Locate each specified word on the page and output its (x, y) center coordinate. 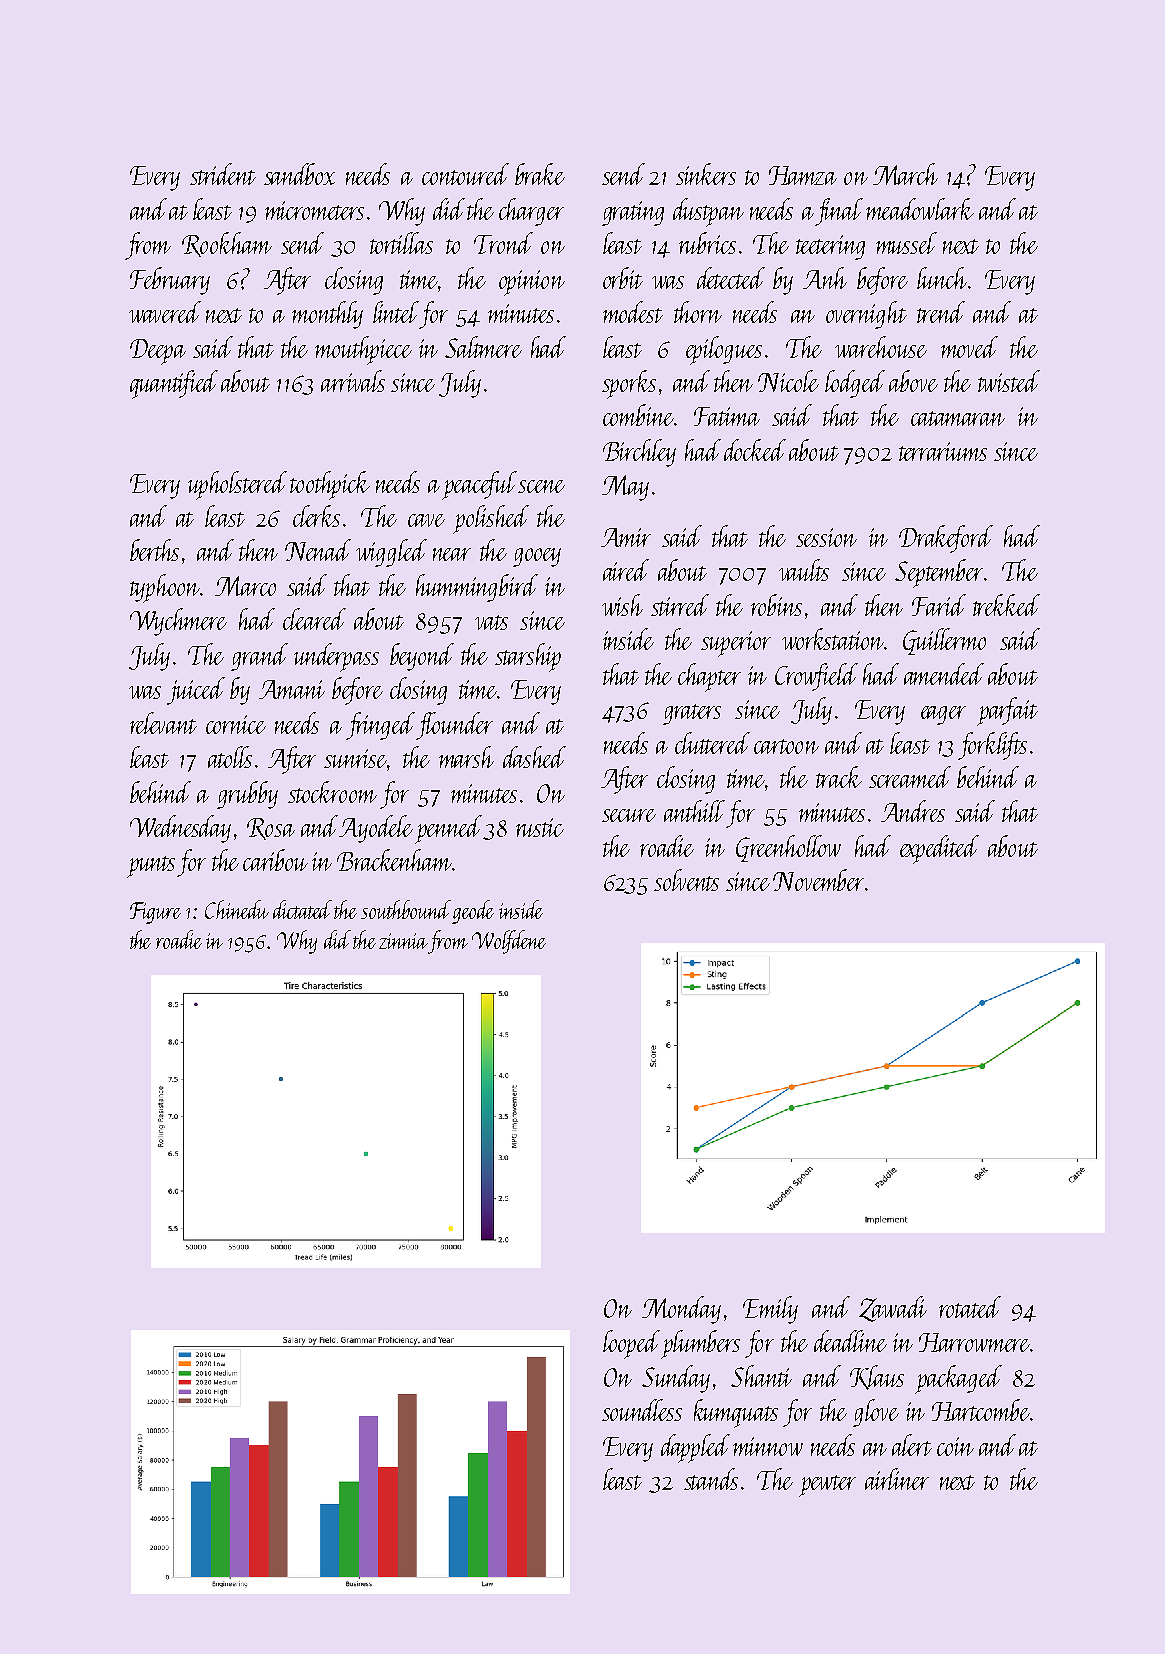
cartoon (786, 746)
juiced (196, 691)
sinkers (706, 174)
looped (631, 1344)
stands (711, 1479)
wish (622, 605)
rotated (970, 1307)
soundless (642, 1410)
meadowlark (920, 209)
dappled (695, 1448)
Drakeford (946, 539)
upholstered (237, 485)
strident (223, 174)
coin (955, 1446)
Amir (626, 537)
